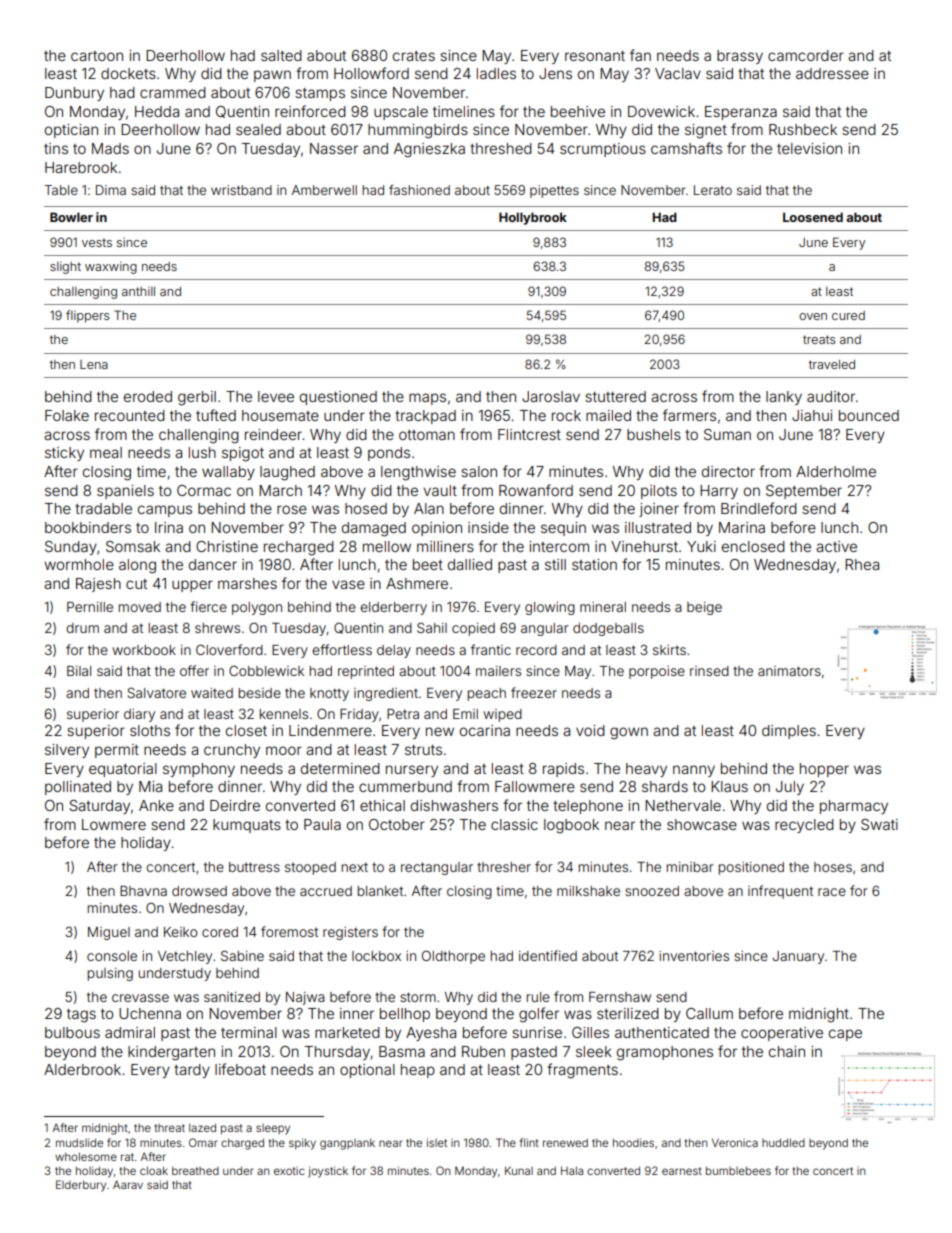 The height and width of the image is (1233, 952). Describe the element at coordinates (117, 751) in the image. I see `permit` at that location.
